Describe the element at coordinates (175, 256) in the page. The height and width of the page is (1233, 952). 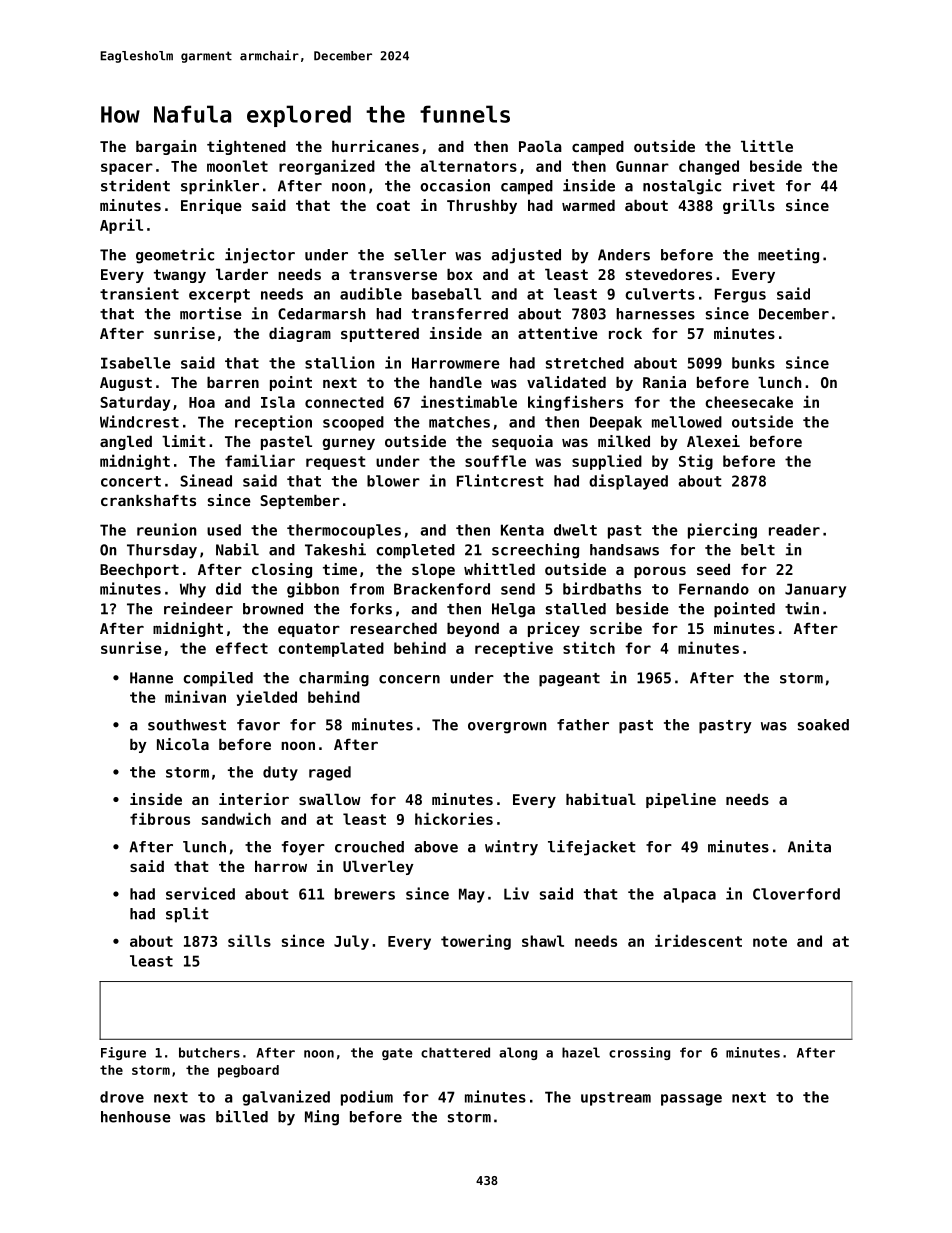
I see `geometric` at that location.
